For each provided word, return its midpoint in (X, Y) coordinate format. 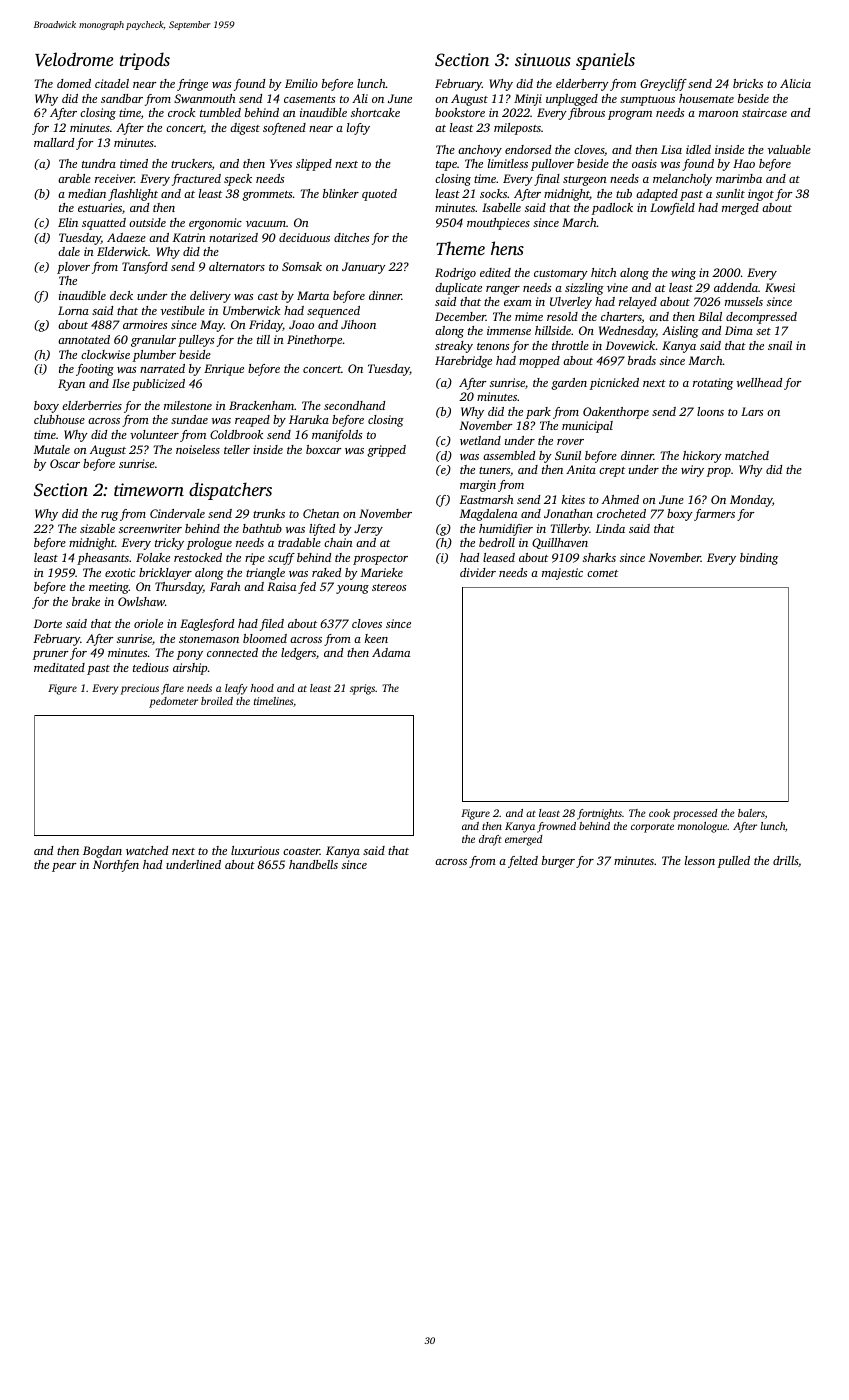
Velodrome (74, 59)
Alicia (795, 83)
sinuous (543, 59)
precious (140, 689)
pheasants (103, 559)
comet (602, 573)
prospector (380, 560)
